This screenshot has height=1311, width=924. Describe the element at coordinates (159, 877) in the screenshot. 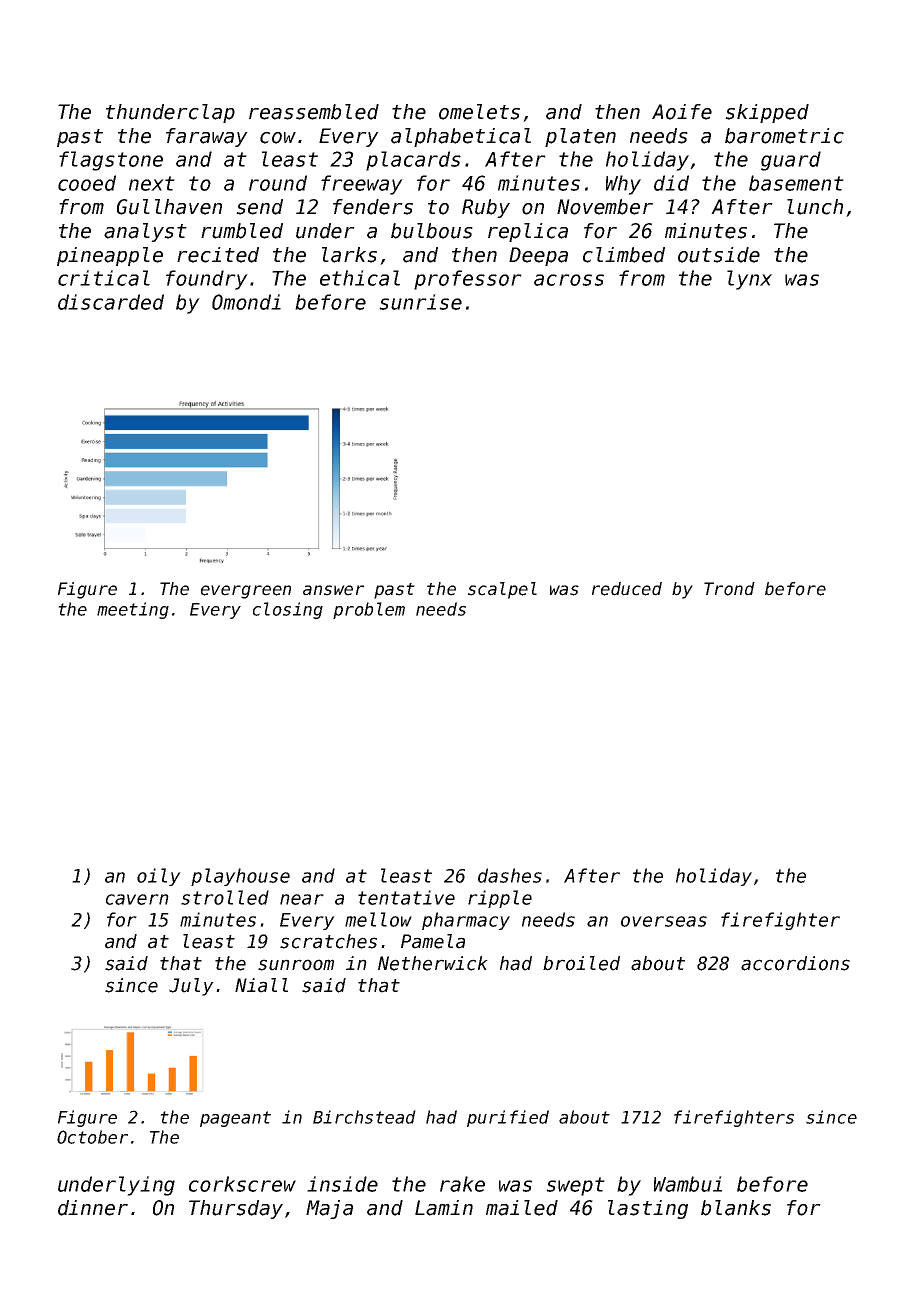

I see `oily` at that location.
